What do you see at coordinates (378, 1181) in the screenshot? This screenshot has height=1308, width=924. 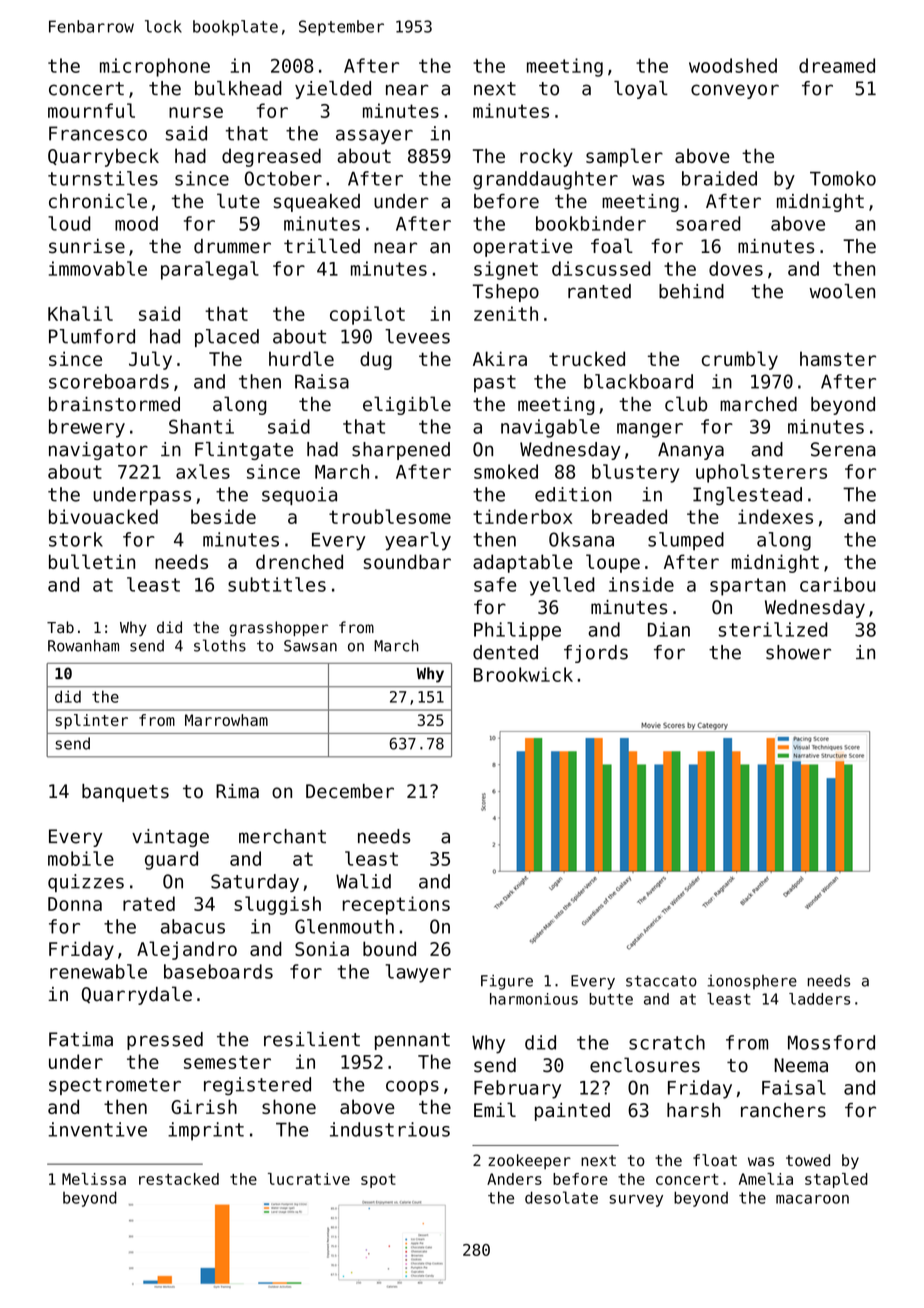 I see `spot` at bounding box center [378, 1181].
